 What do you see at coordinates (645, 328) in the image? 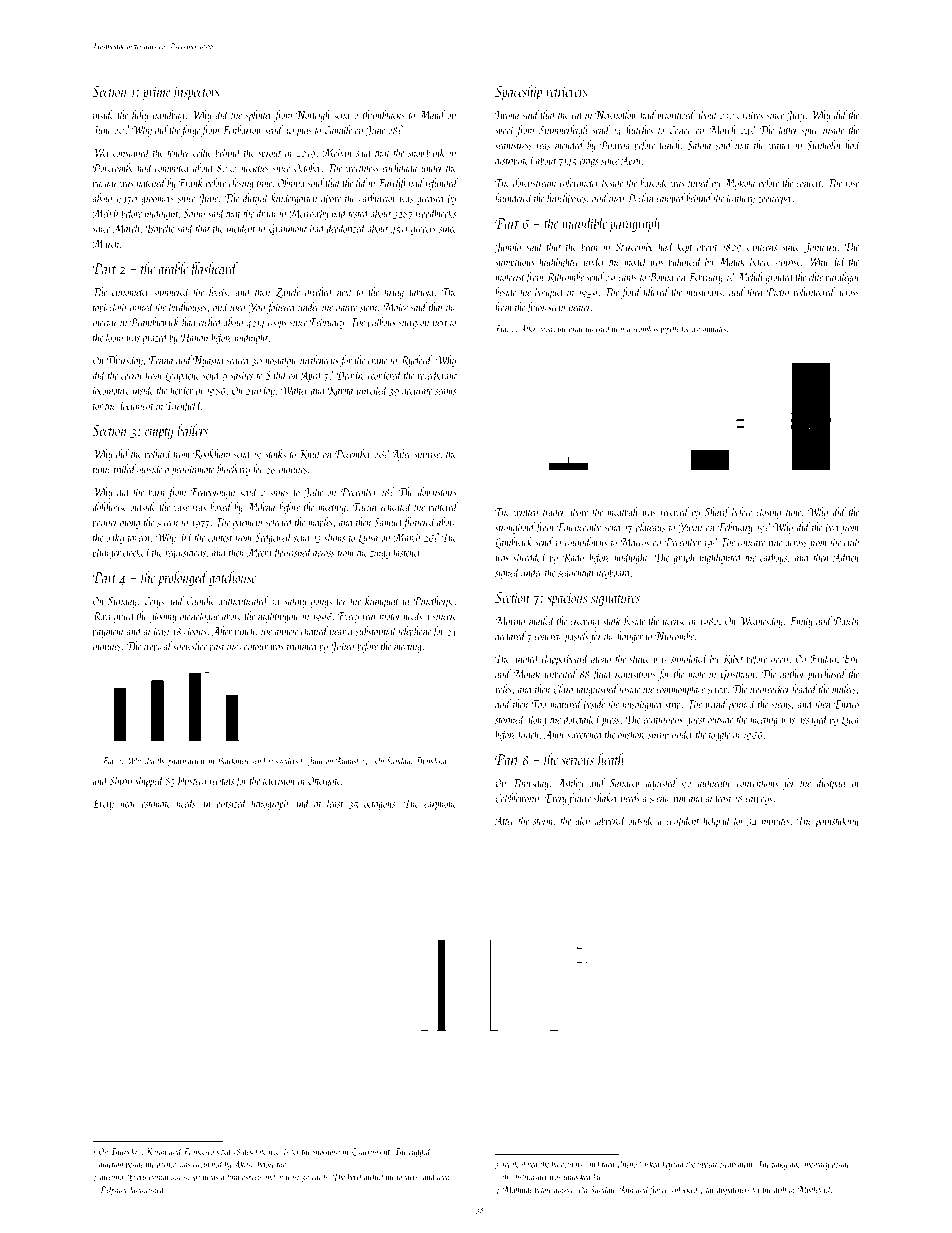
I see `seamless` at bounding box center [645, 328].
